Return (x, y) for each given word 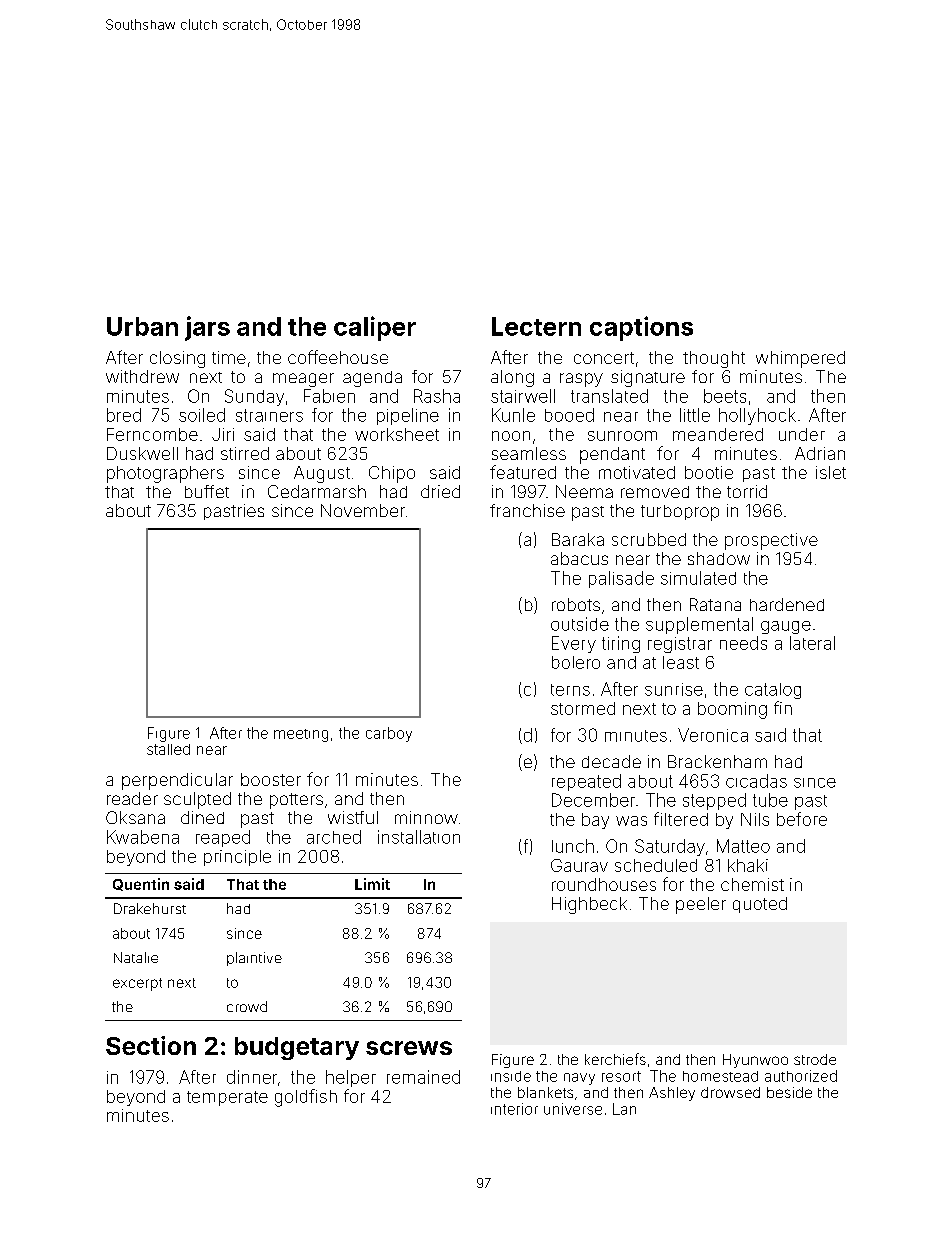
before (802, 819)
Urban (142, 326)
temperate (227, 1098)
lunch (573, 846)
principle (237, 858)
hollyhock (757, 416)
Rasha (437, 396)
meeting (301, 735)
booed (569, 415)
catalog (773, 691)
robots (576, 604)
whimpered (800, 359)
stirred (245, 453)
